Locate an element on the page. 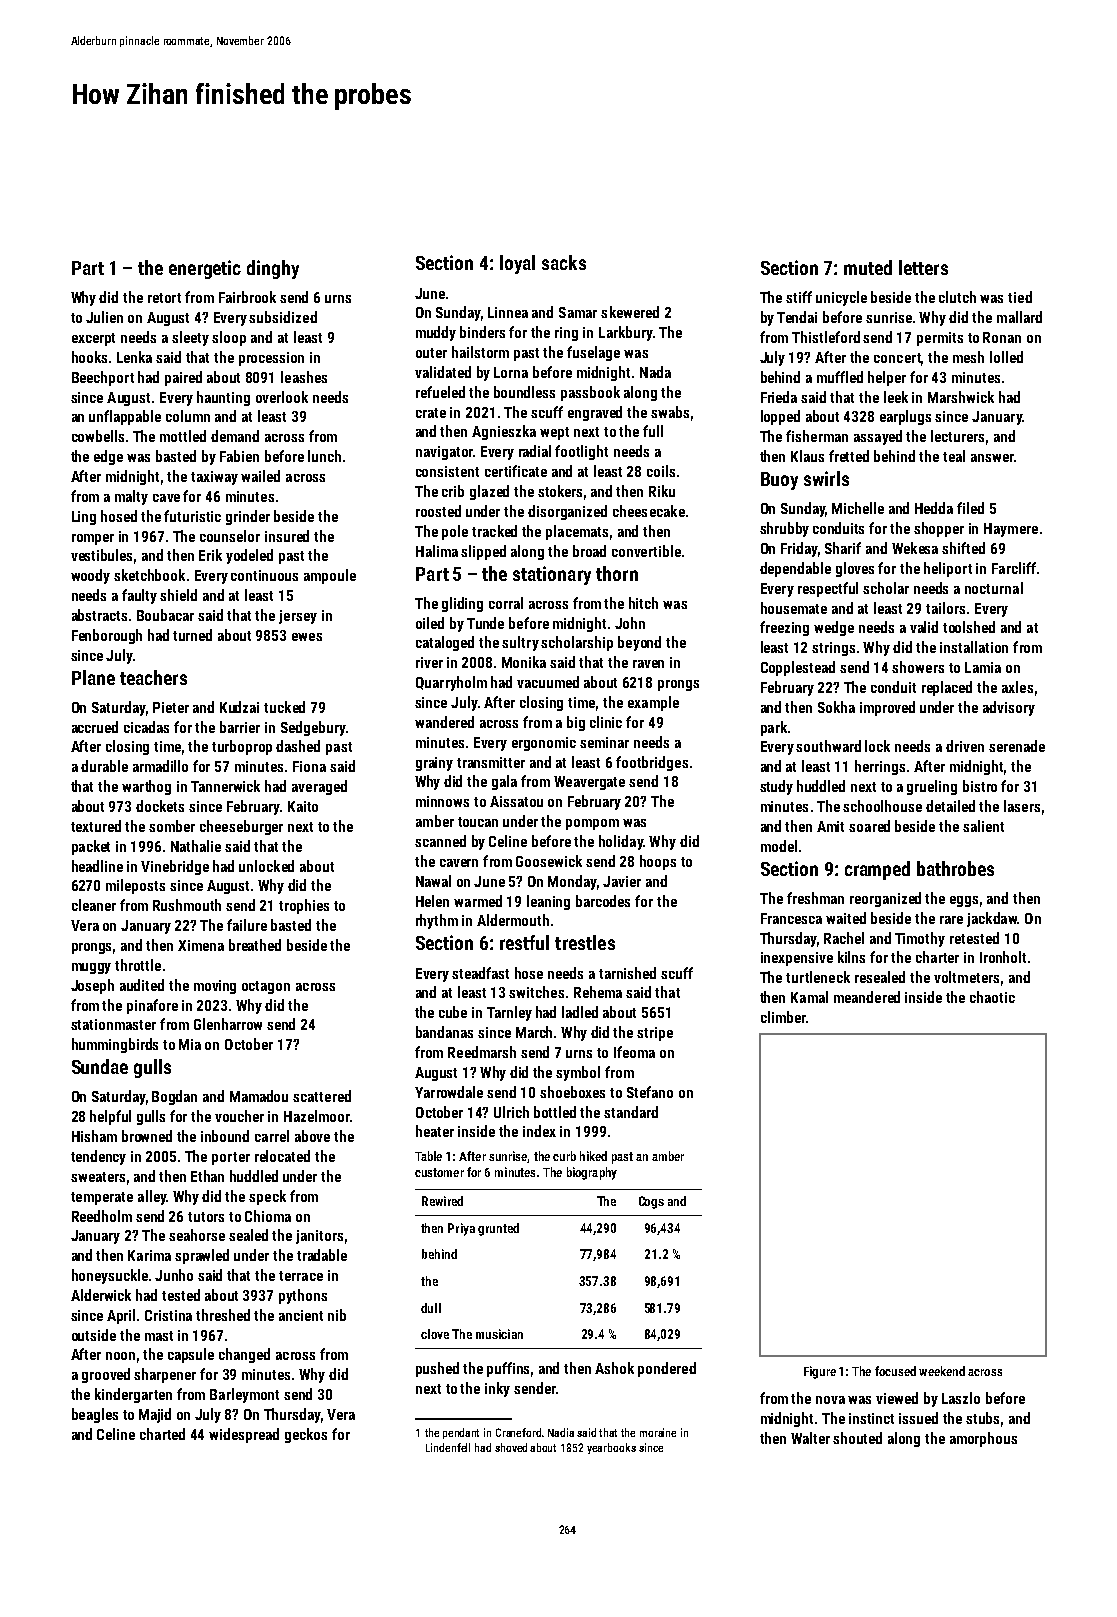  ewes is located at coordinates (307, 637).
